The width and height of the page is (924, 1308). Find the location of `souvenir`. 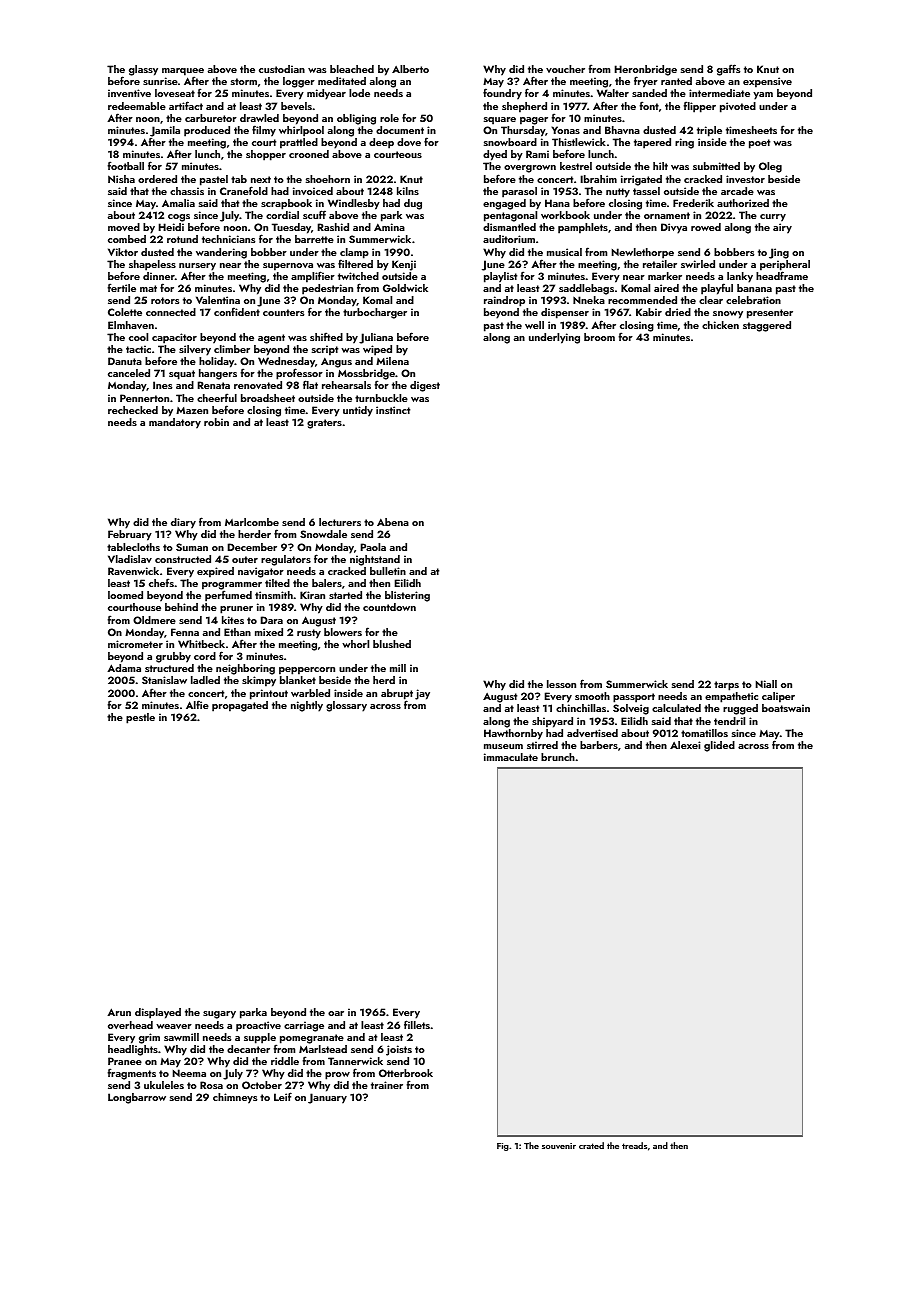

souvenir is located at coordinates (559, 1146).
